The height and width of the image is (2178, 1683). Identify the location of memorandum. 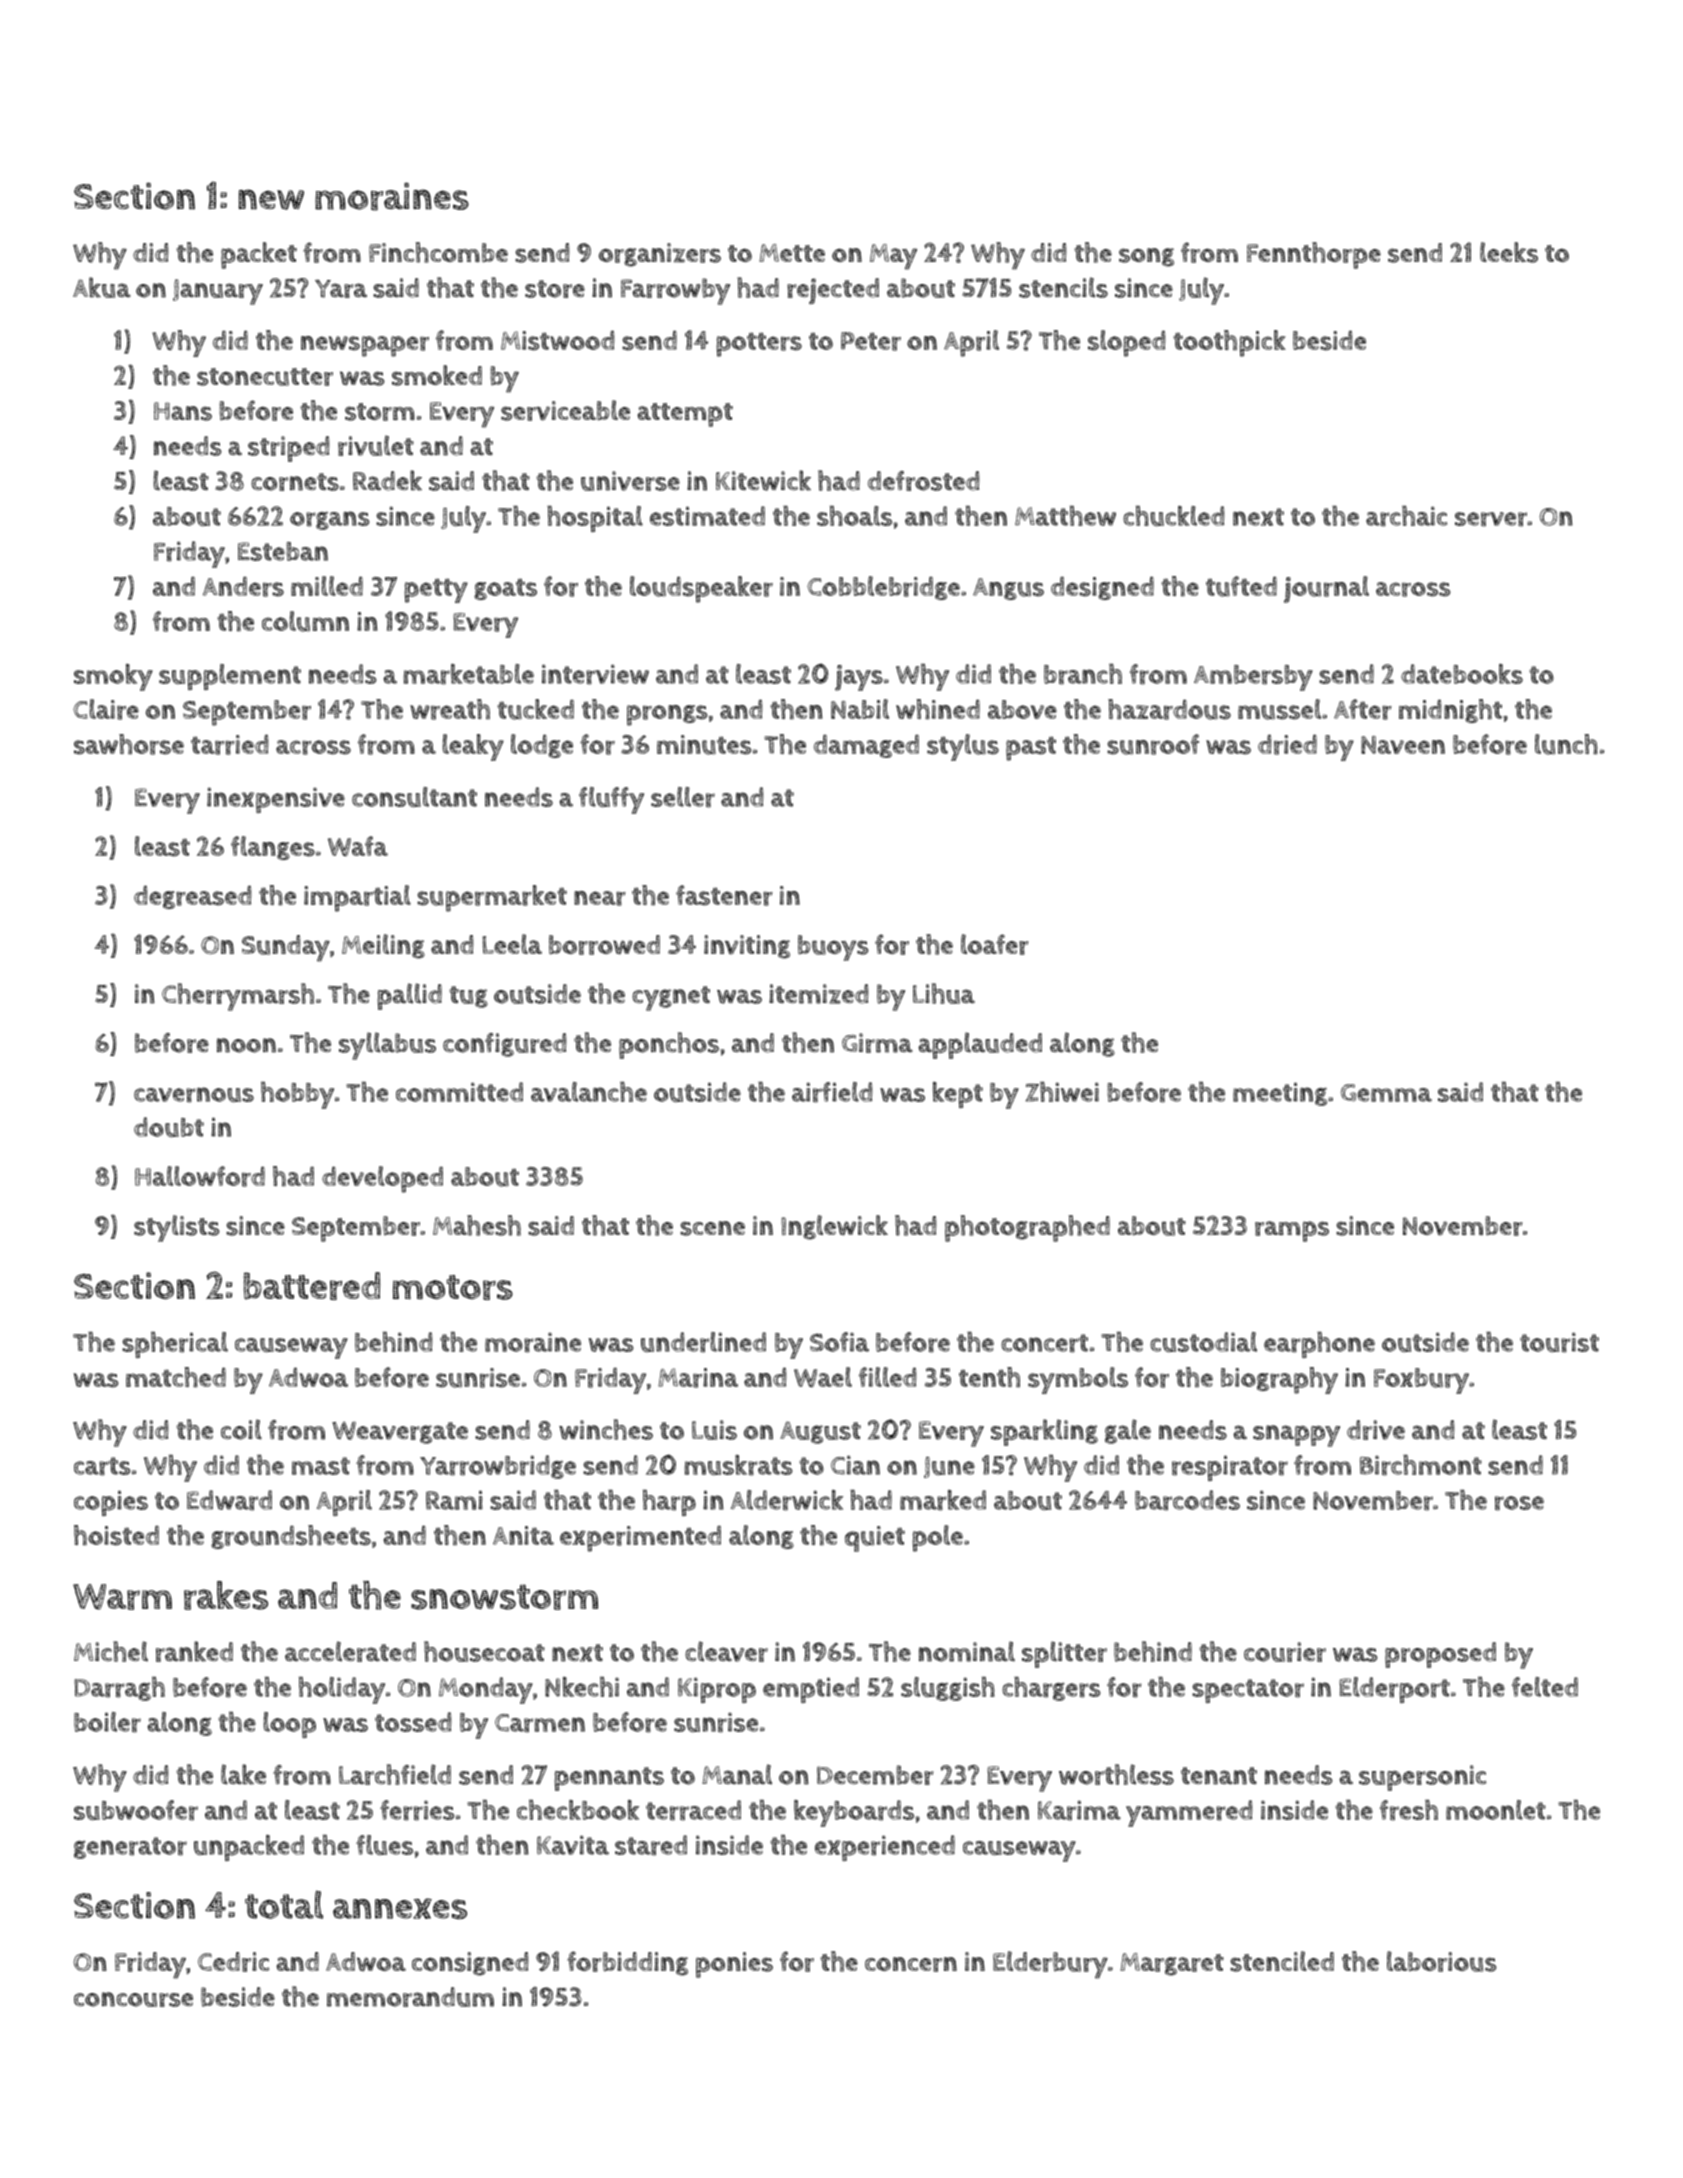
(410, 1997).
